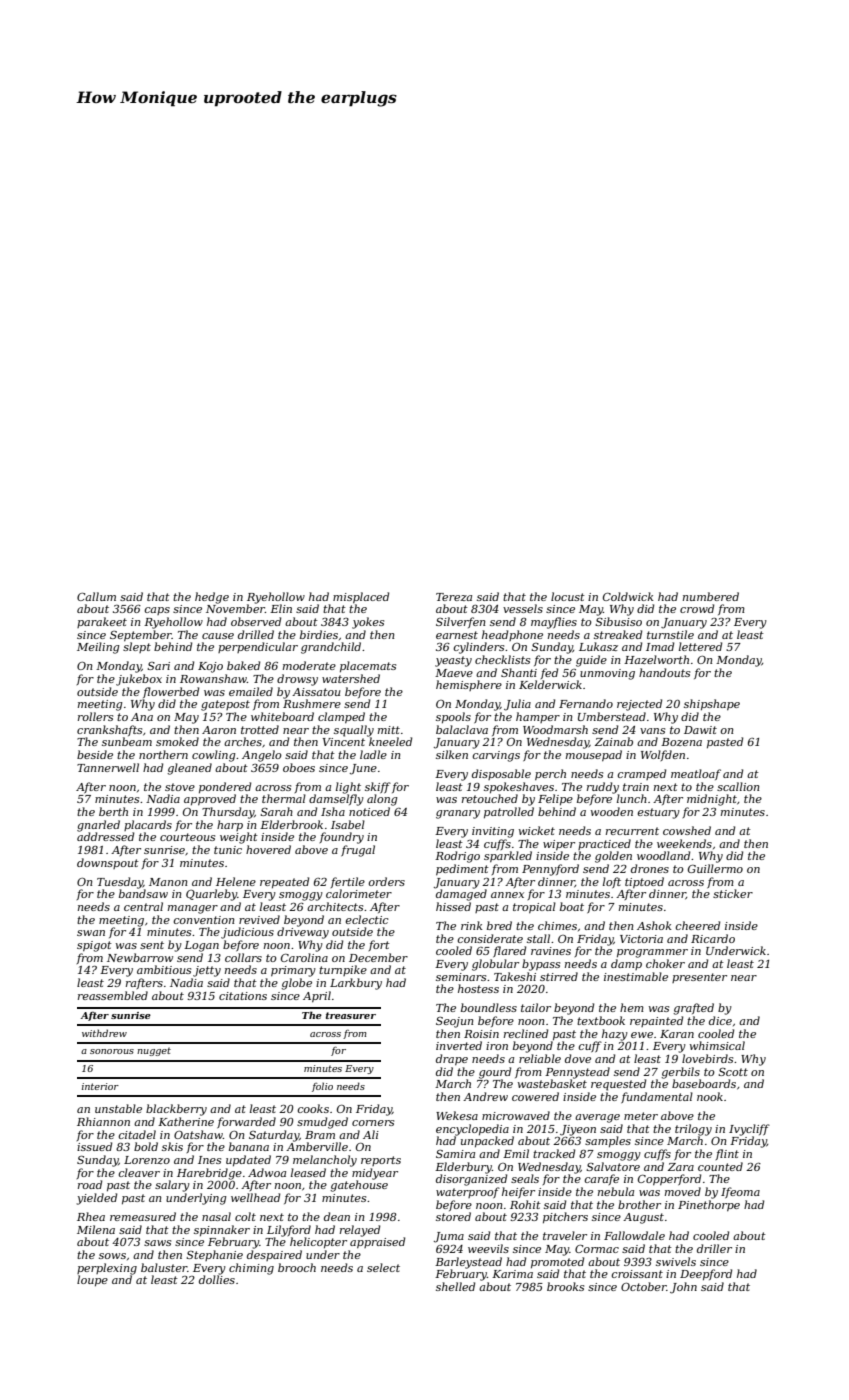  I want to click on Jiyeon, so click(578, 1130).
